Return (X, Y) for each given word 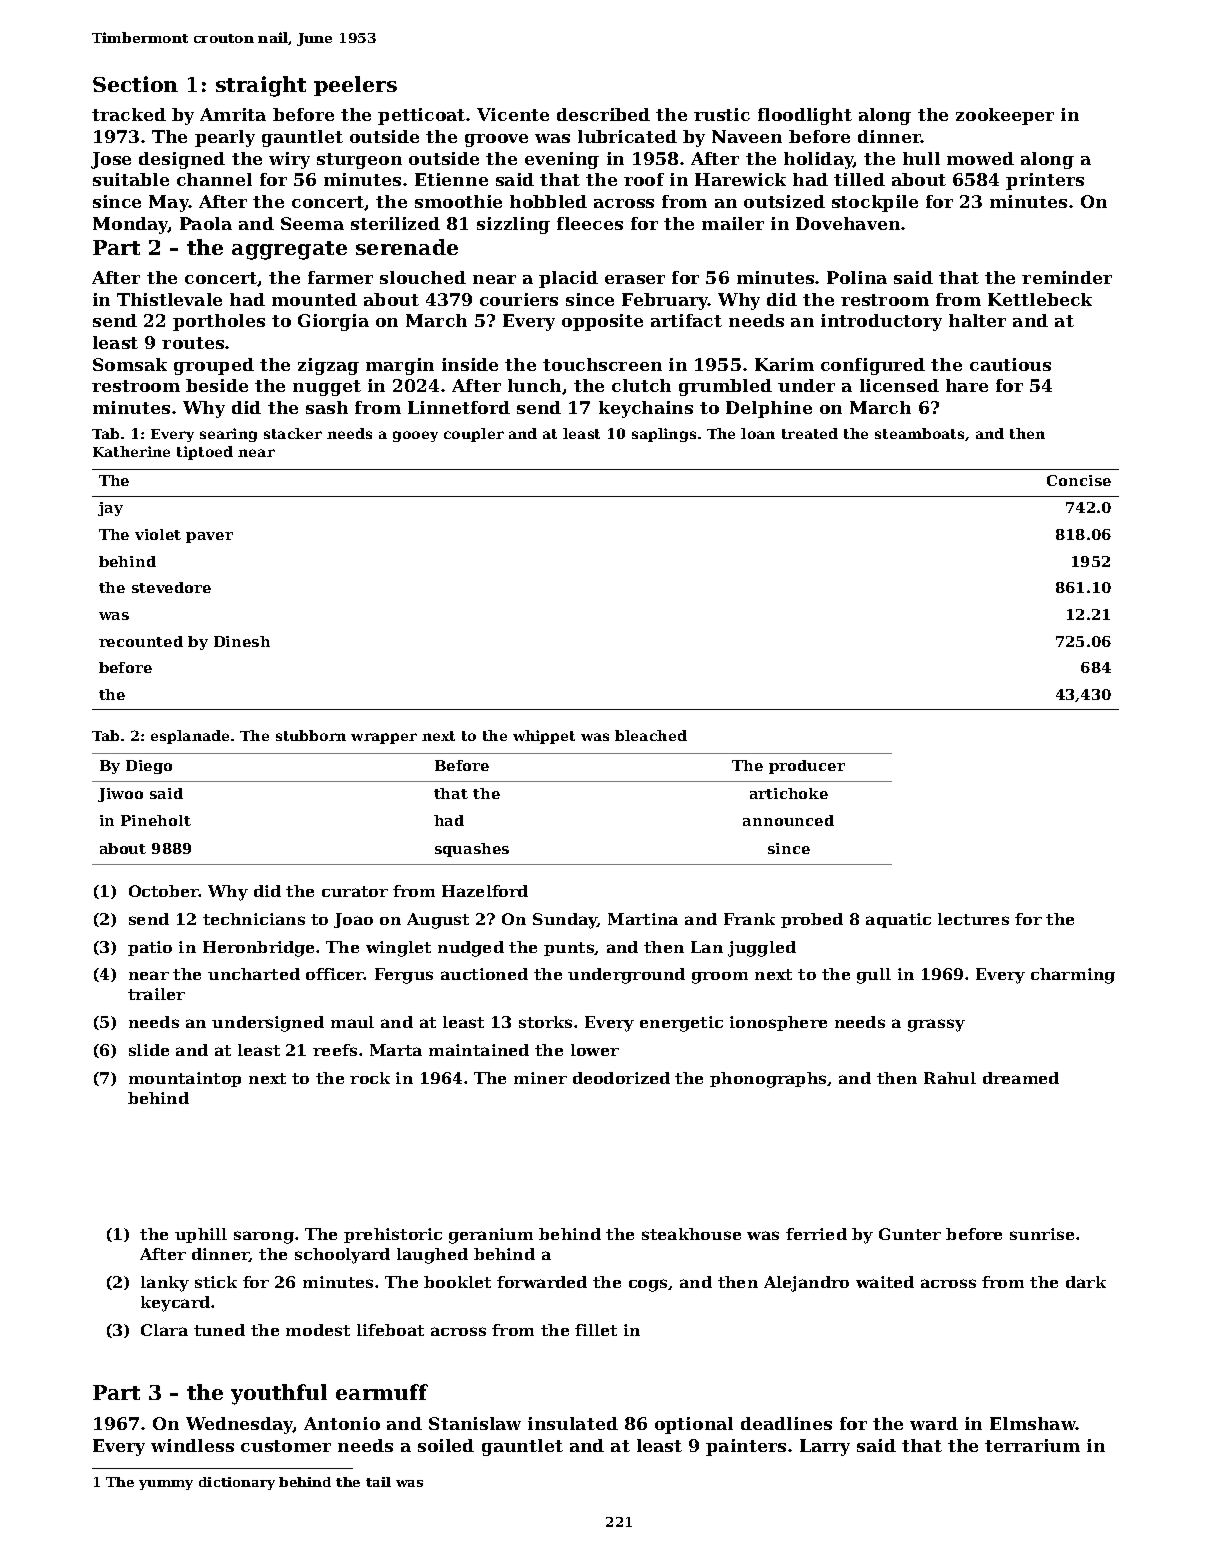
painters (746, 1447)
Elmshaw (1033, 1423)
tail (378, 1482)
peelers (355, 86)
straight (261, 86)
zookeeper (1005, 116)
